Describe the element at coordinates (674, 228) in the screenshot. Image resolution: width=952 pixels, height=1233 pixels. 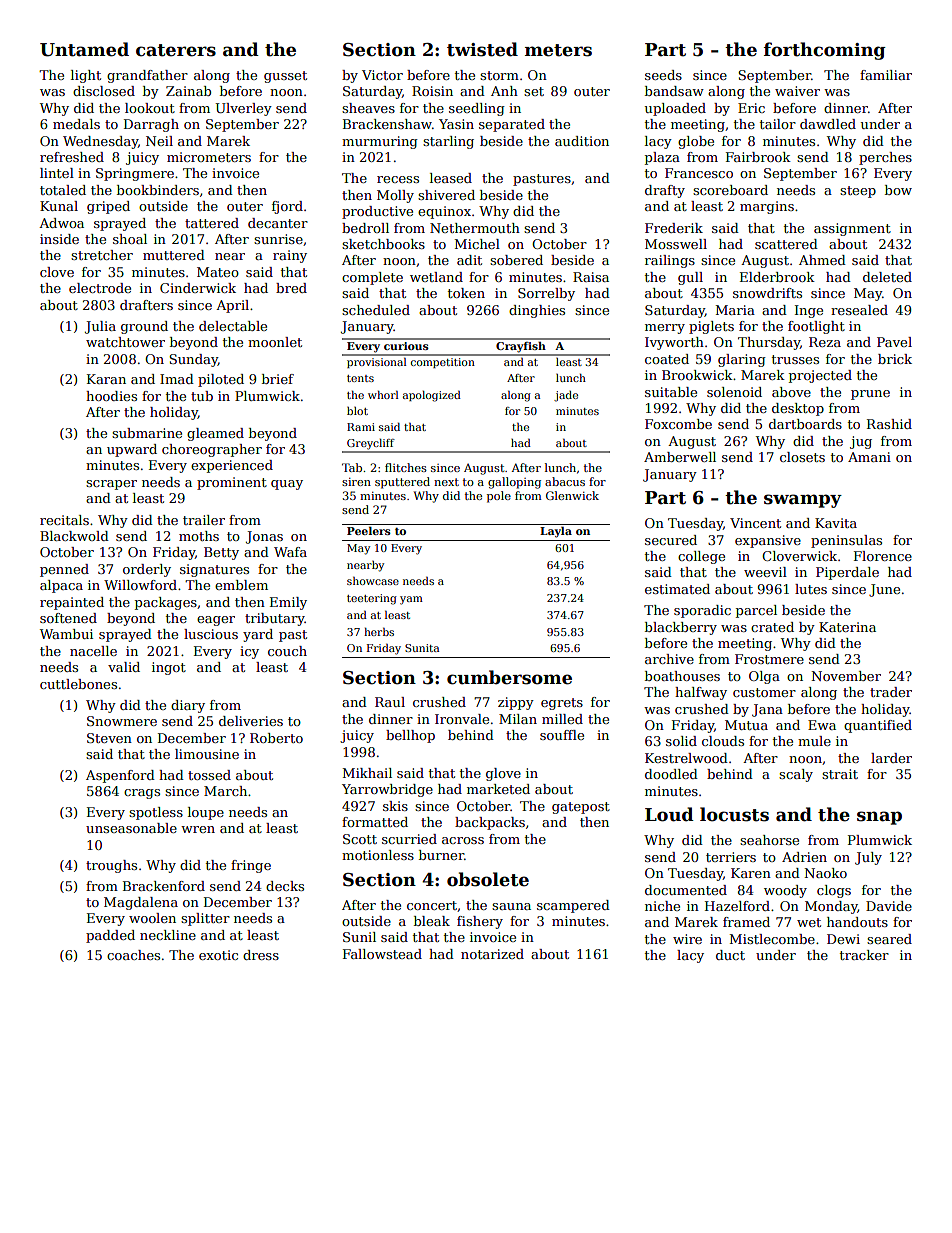
I see `Frederik` at that location.
